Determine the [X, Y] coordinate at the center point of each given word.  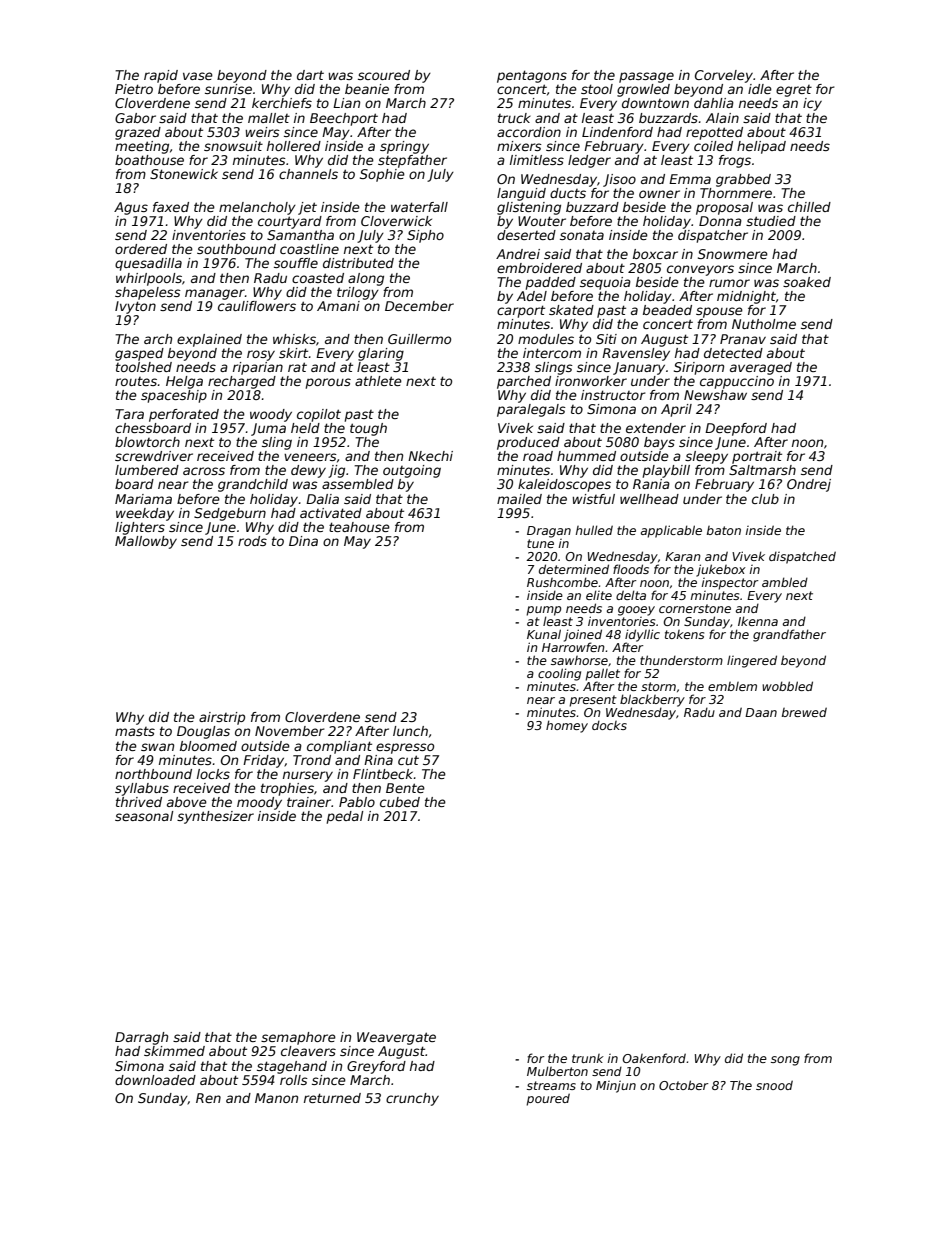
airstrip [222, 718]
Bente [405, 788]
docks [609, 725]
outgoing [412, 471]
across [204, 471]
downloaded [155, 1080]
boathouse [149, 160]
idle [760, 89]
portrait [757, 457]
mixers [519, 146]
